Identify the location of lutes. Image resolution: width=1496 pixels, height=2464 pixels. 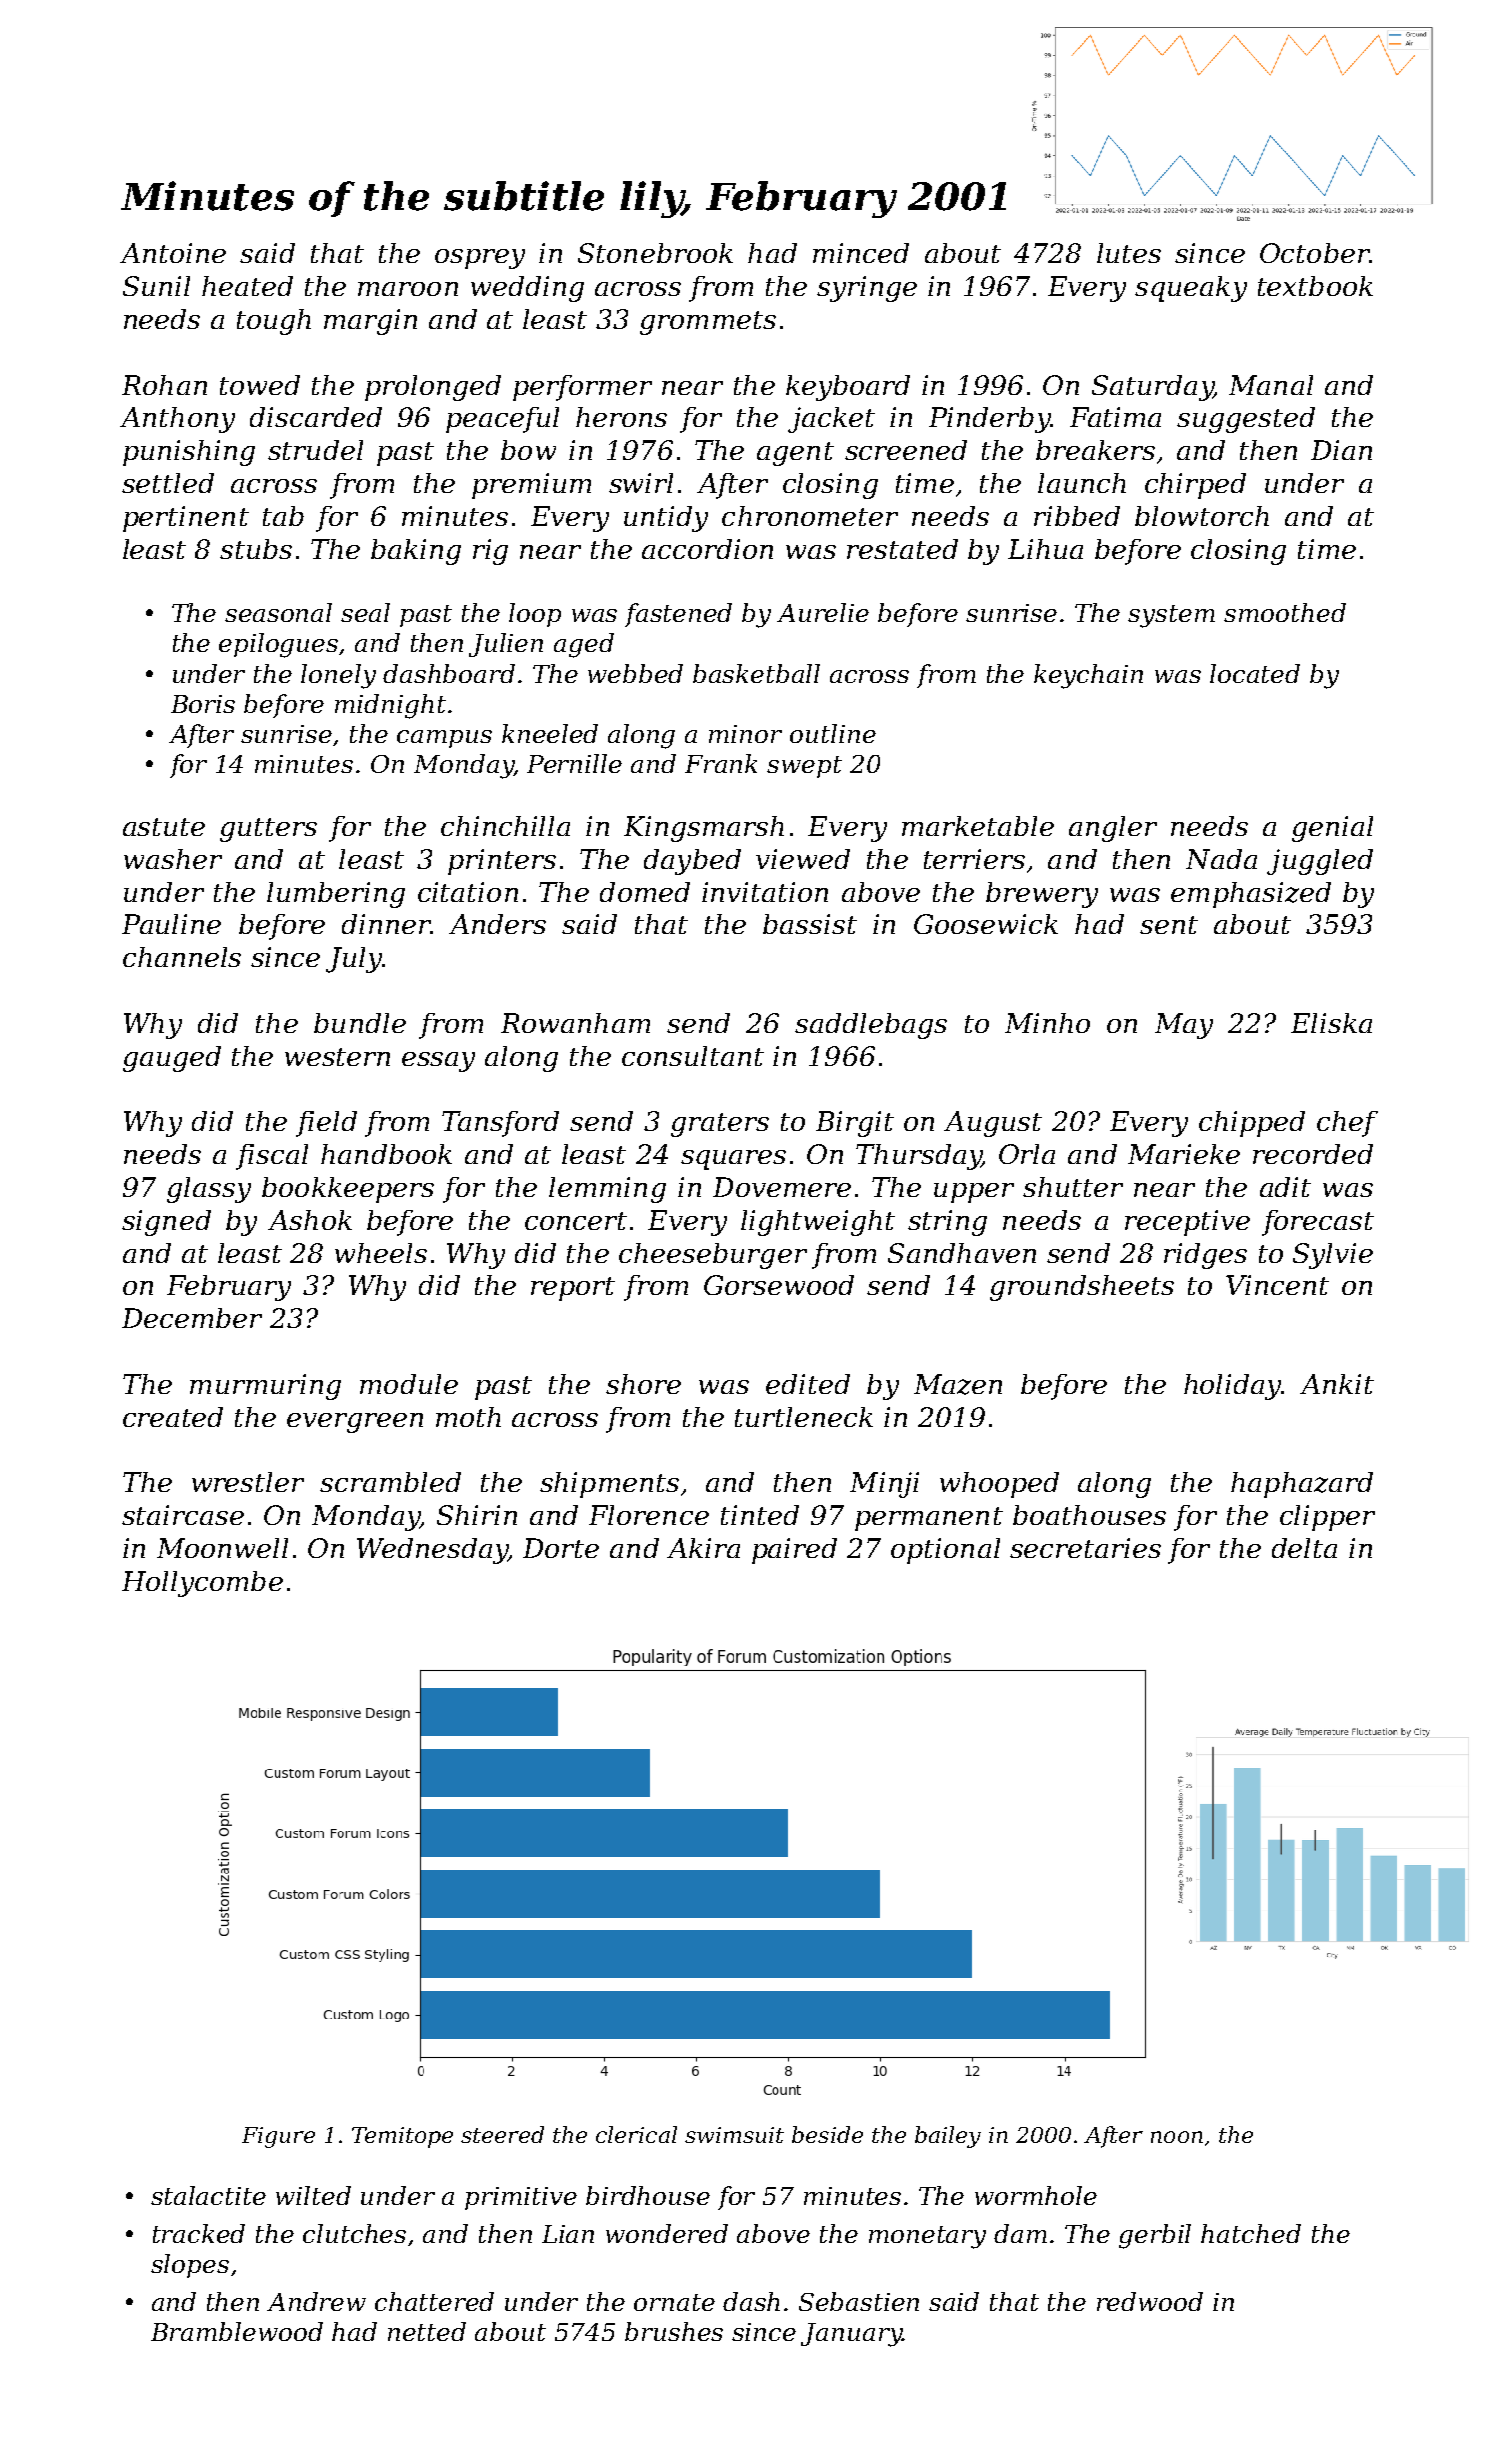
(1129, 253).
